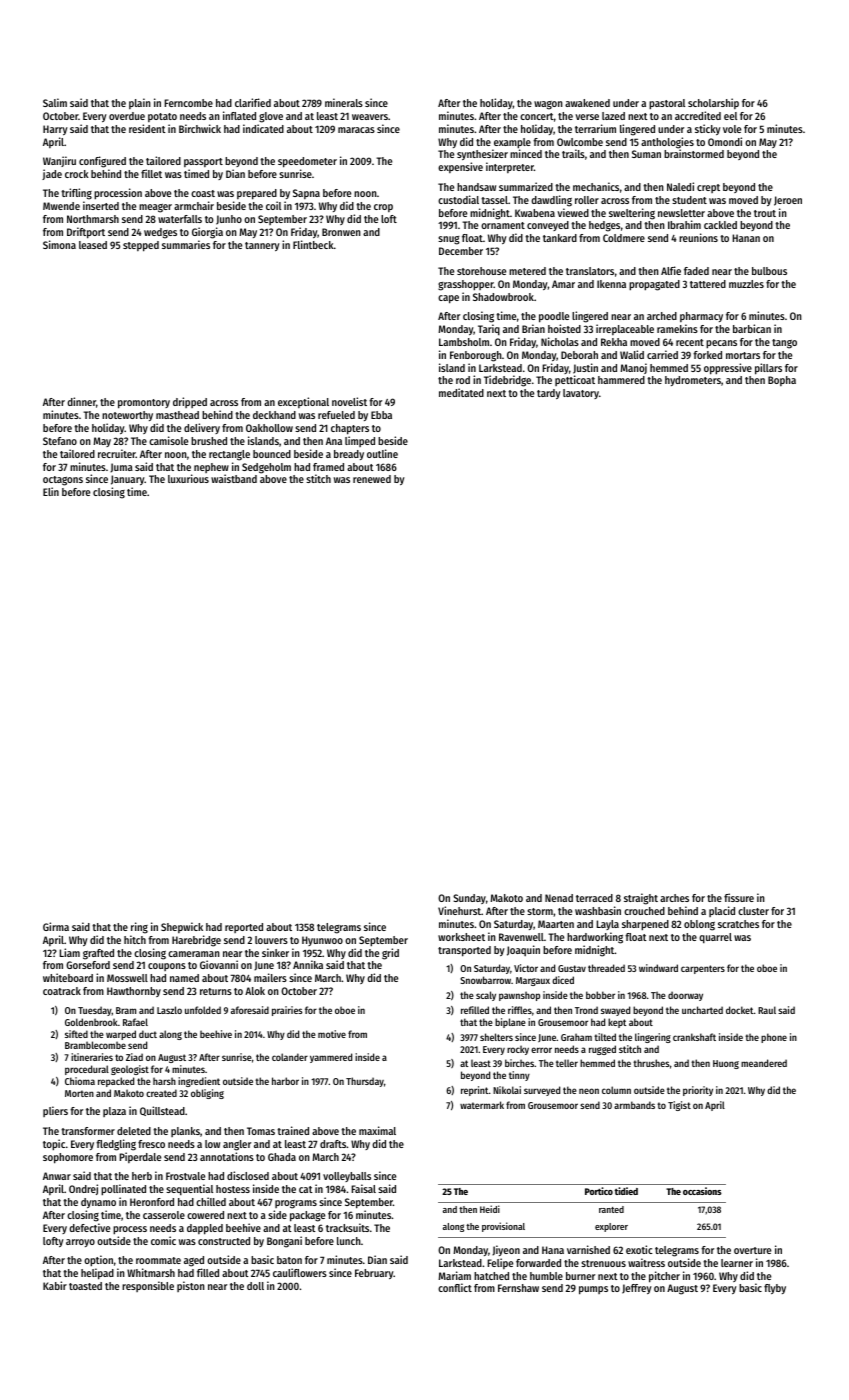  I want to click on Sunday, so click(469, 899).
